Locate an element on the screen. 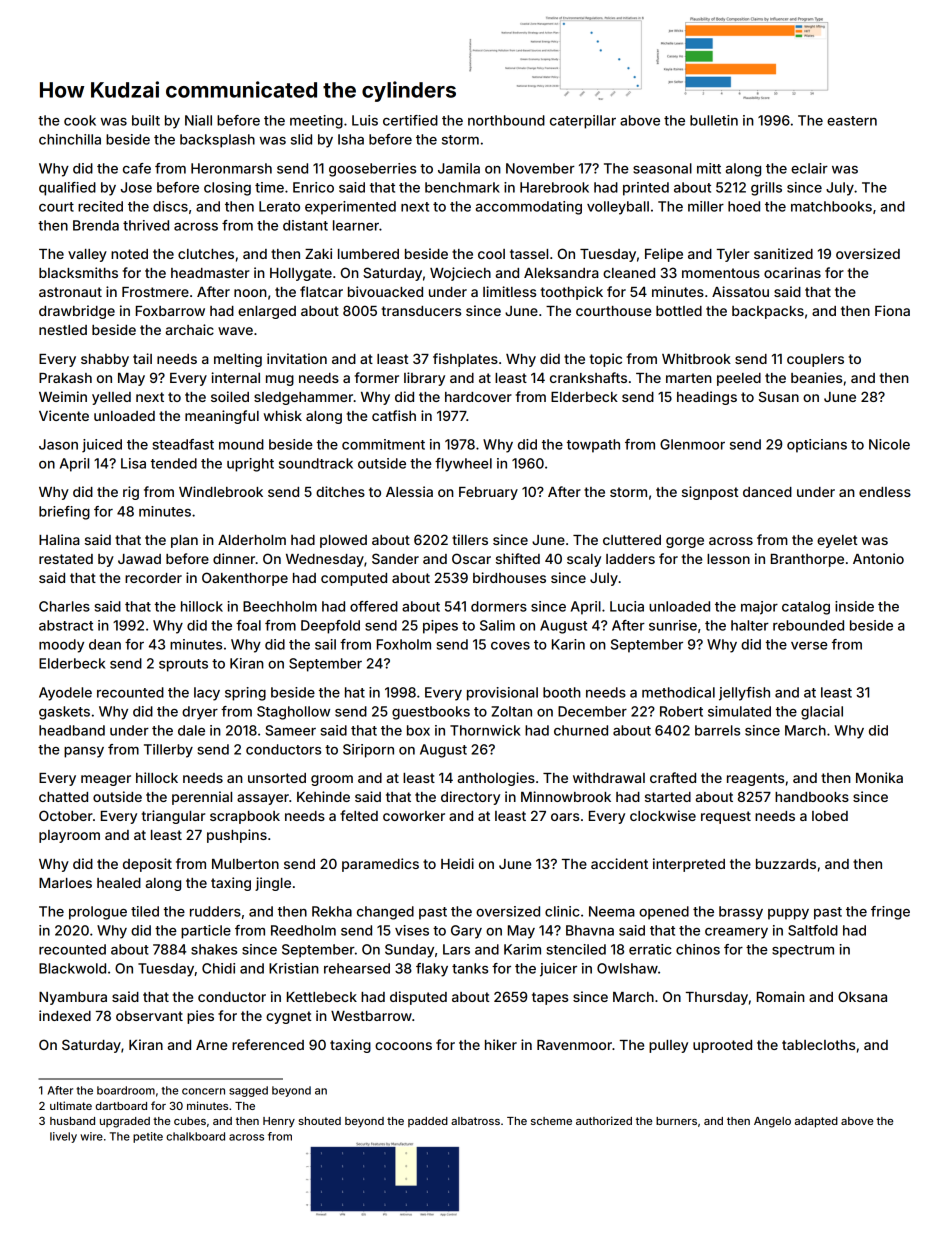  Wojciech is located at coordinates (460, 274).
